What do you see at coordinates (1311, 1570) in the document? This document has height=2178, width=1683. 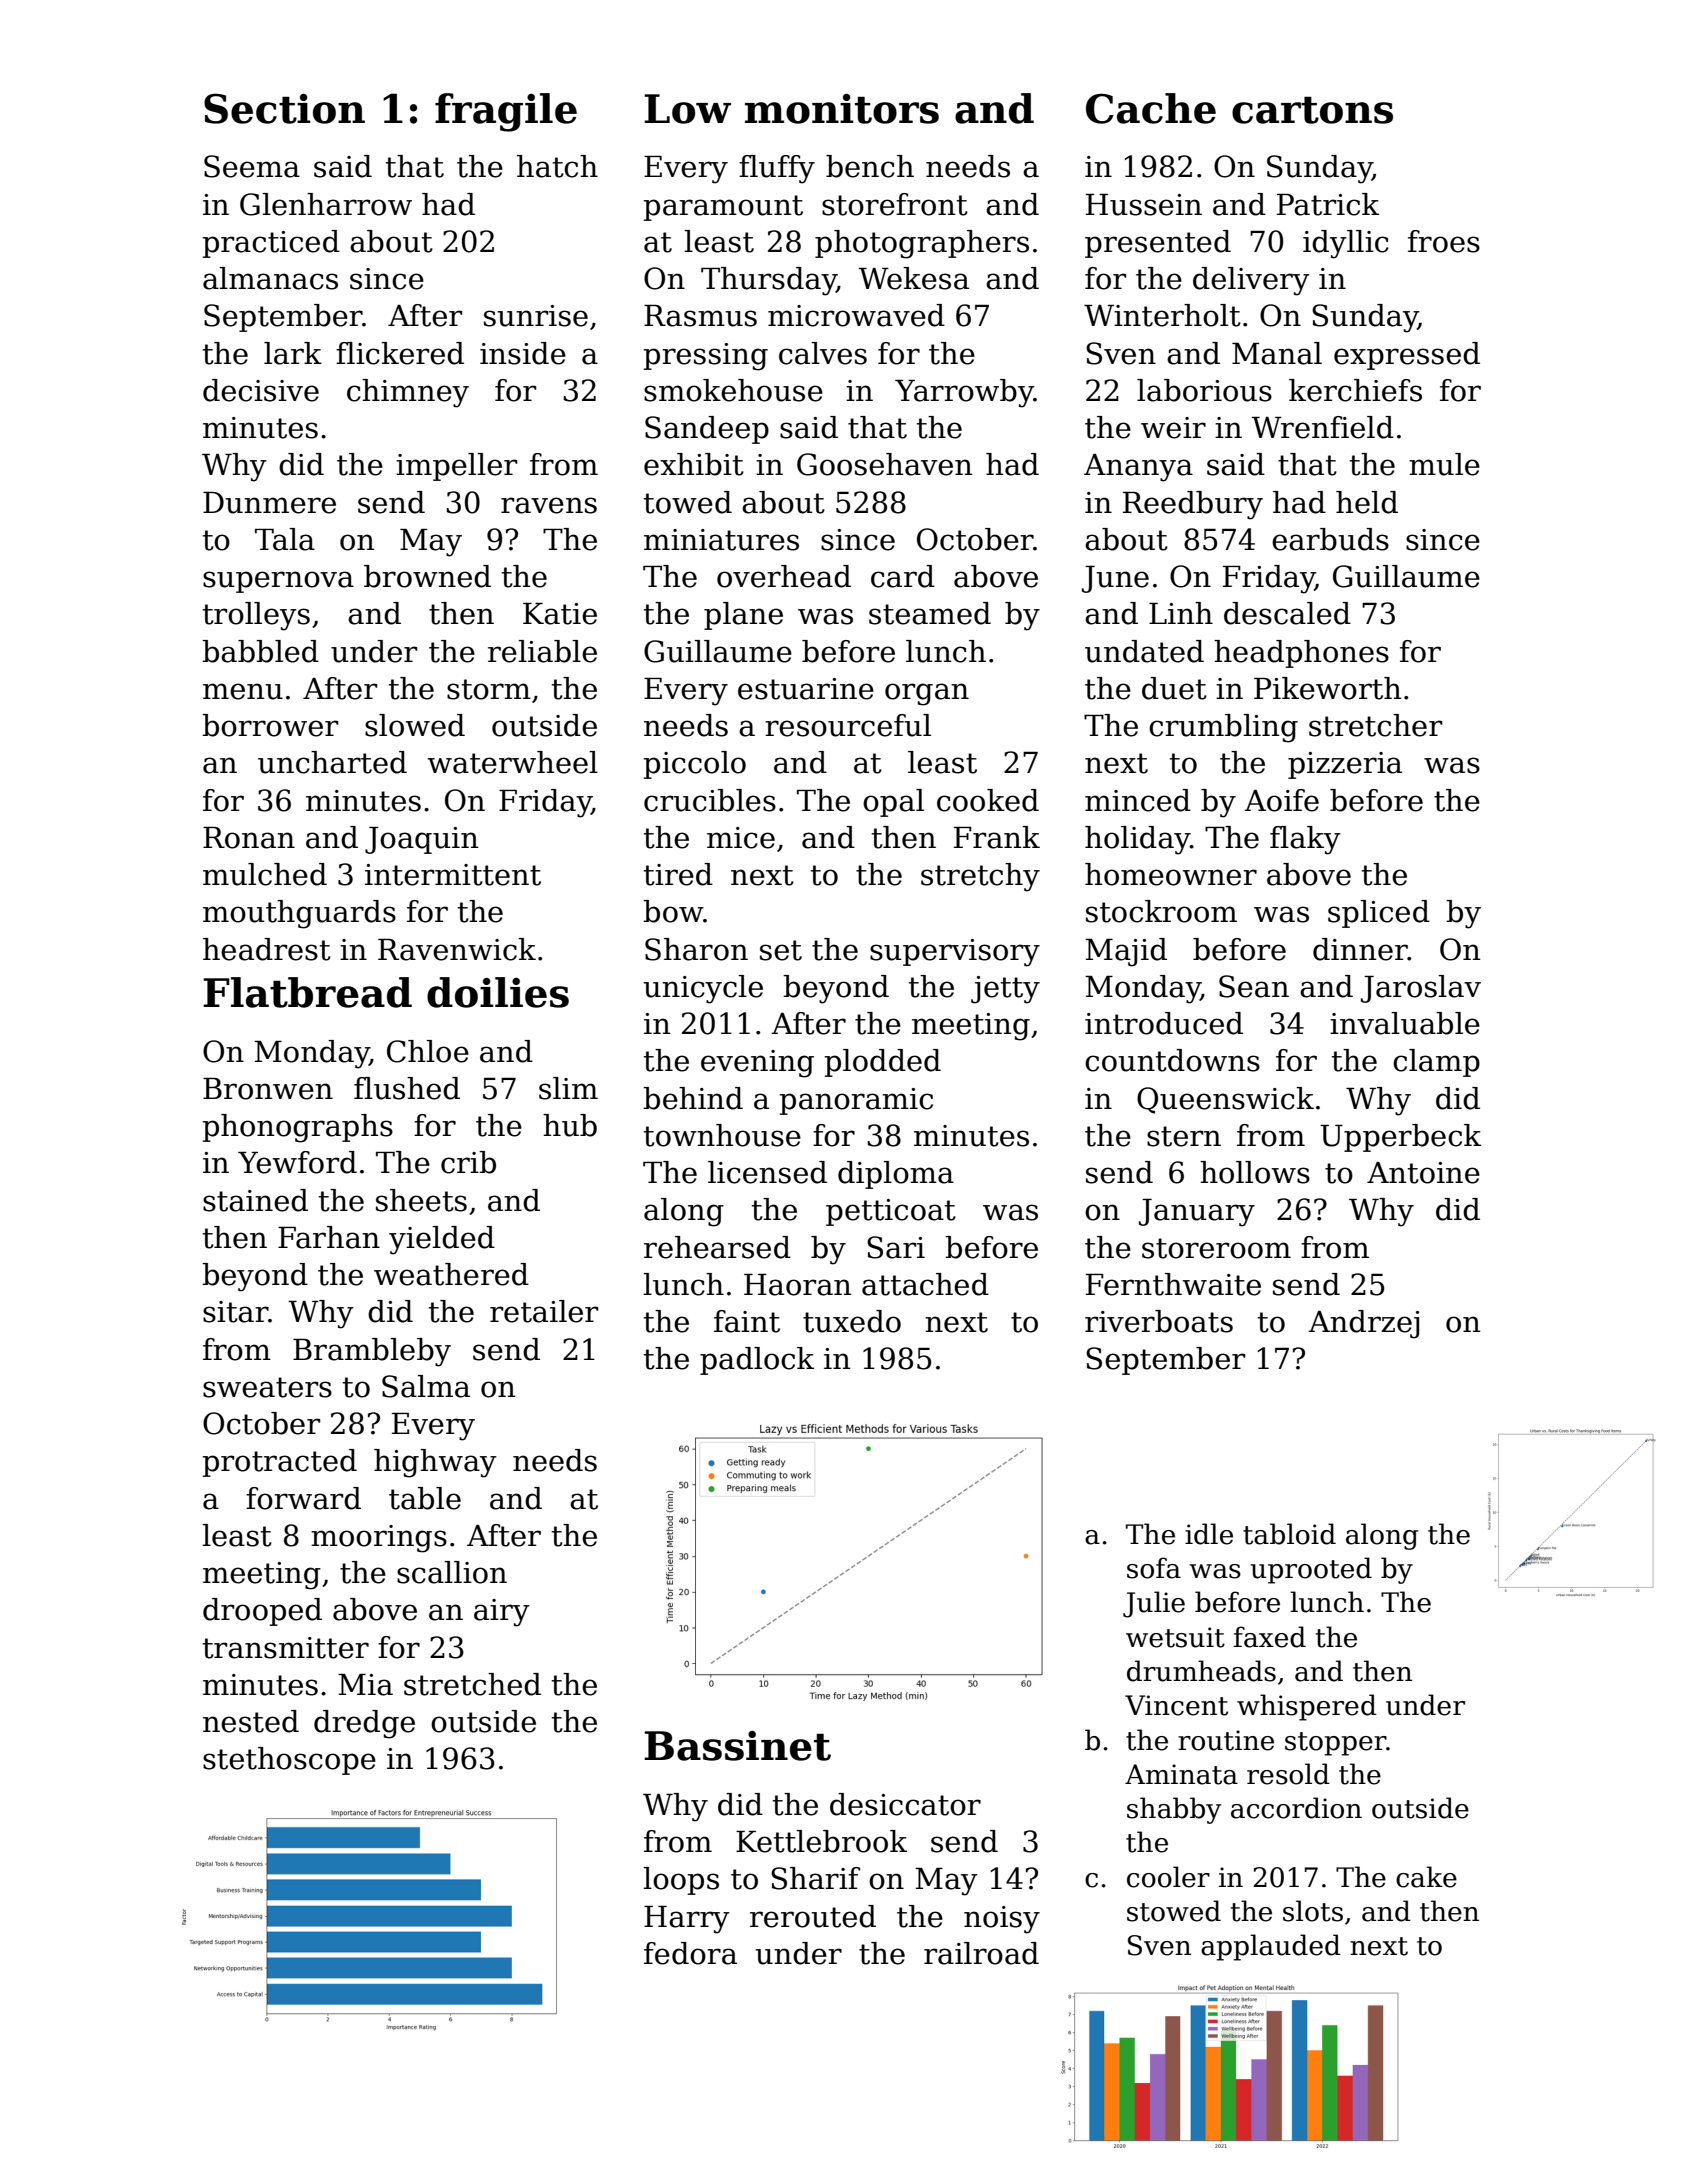 I see `uprooted` at bounding box center [1311, 1570].
